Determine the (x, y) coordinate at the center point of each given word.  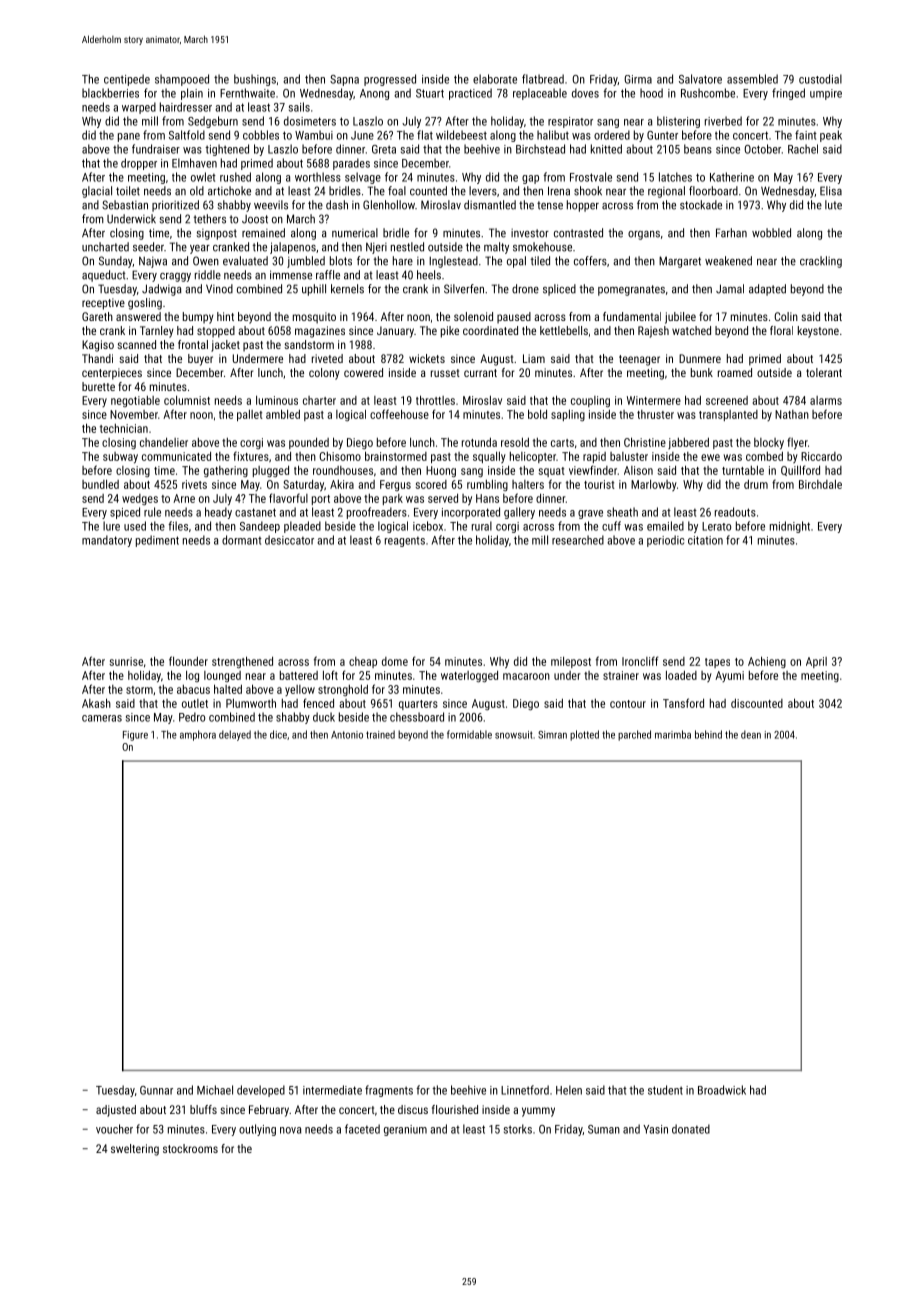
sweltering (135, 1150)
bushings (255, 80)
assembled (752, 79)
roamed (735, 372)
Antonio (347, 735)
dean (751, 734)
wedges (140, 499)
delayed (235, 735)
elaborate (495, 79)
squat (551, 472)
